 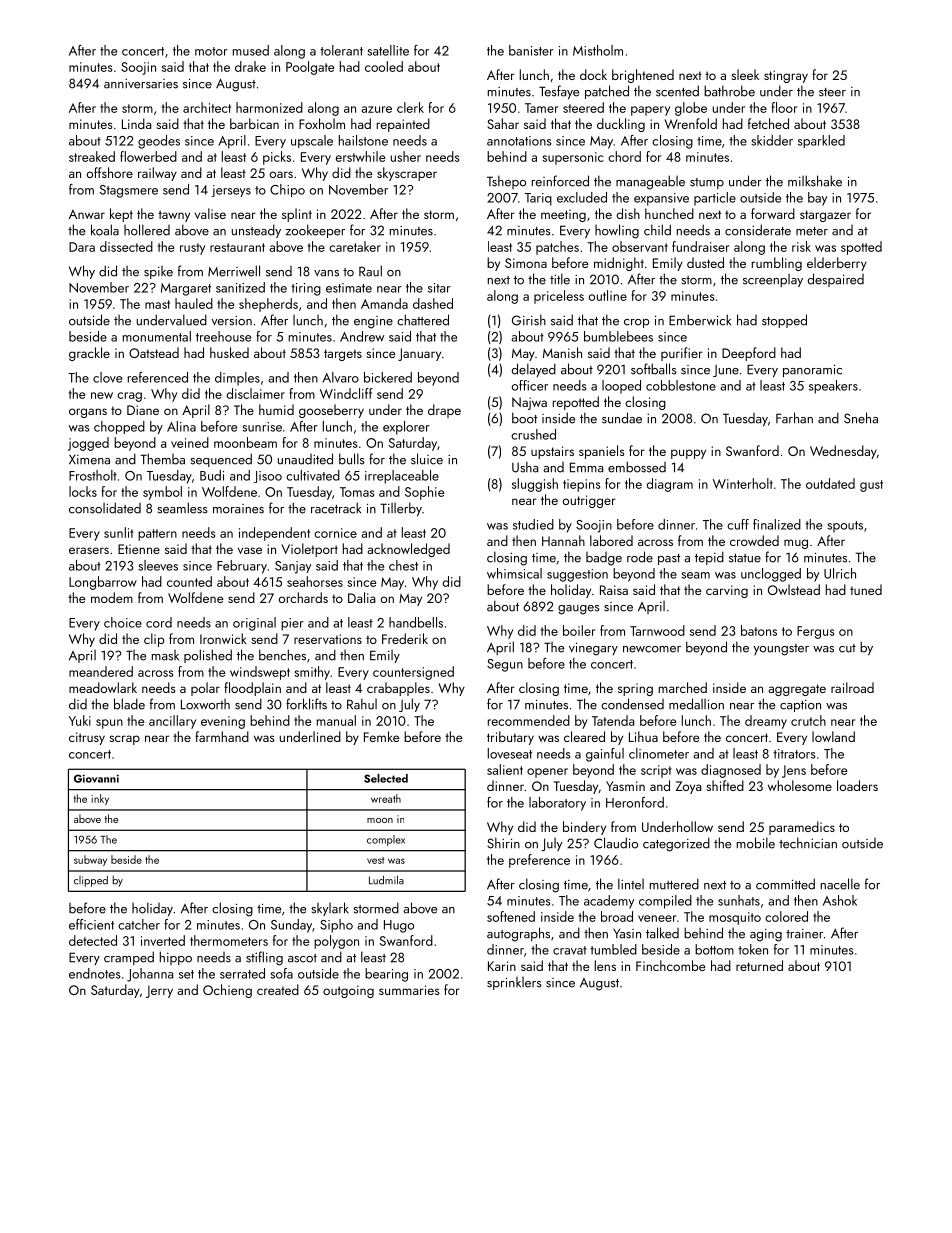 I want to click on supersonic, so click(x=573, y=158).
